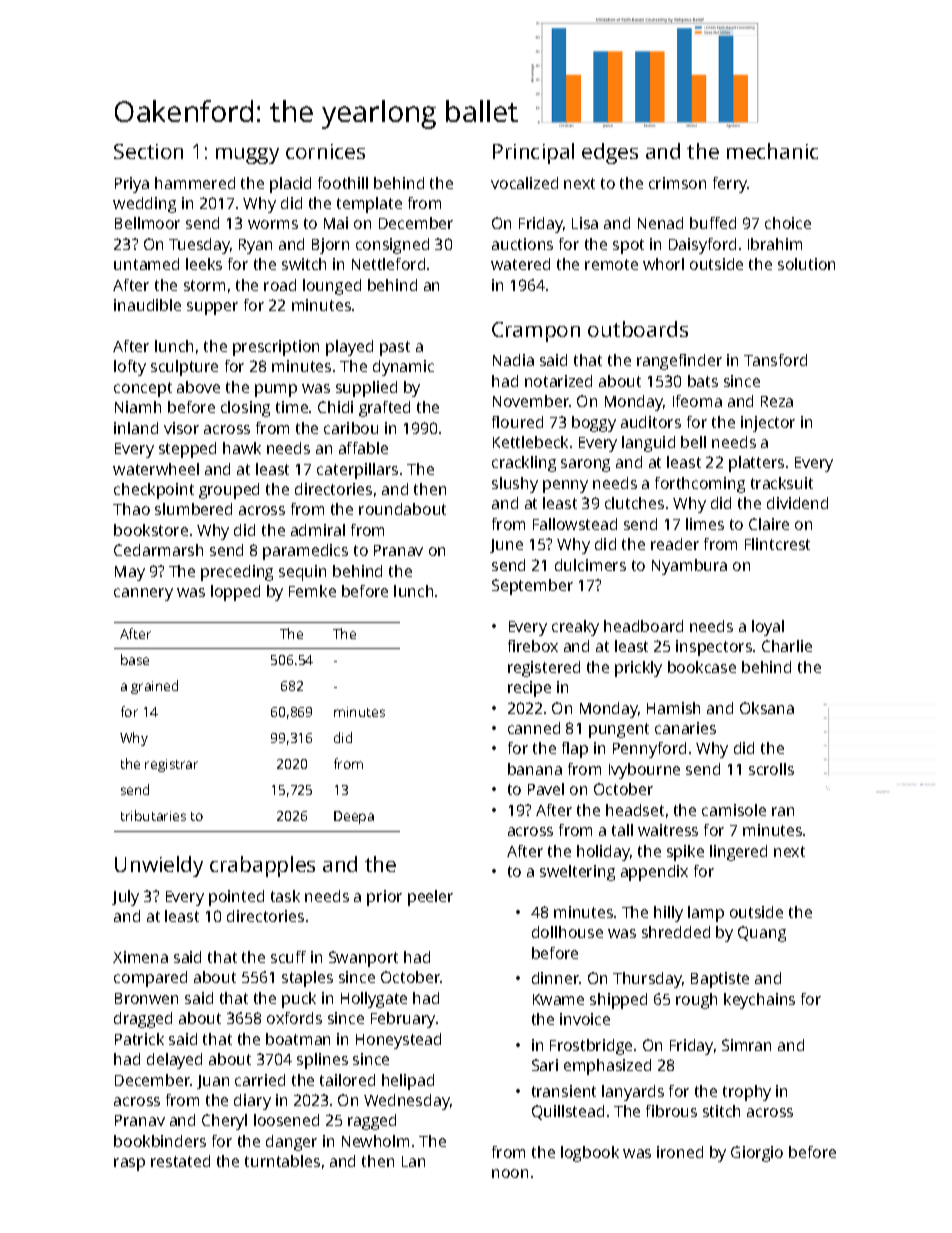  Describe the element at coordinates (769, 524) in the document. I see `Claire` at that location.
